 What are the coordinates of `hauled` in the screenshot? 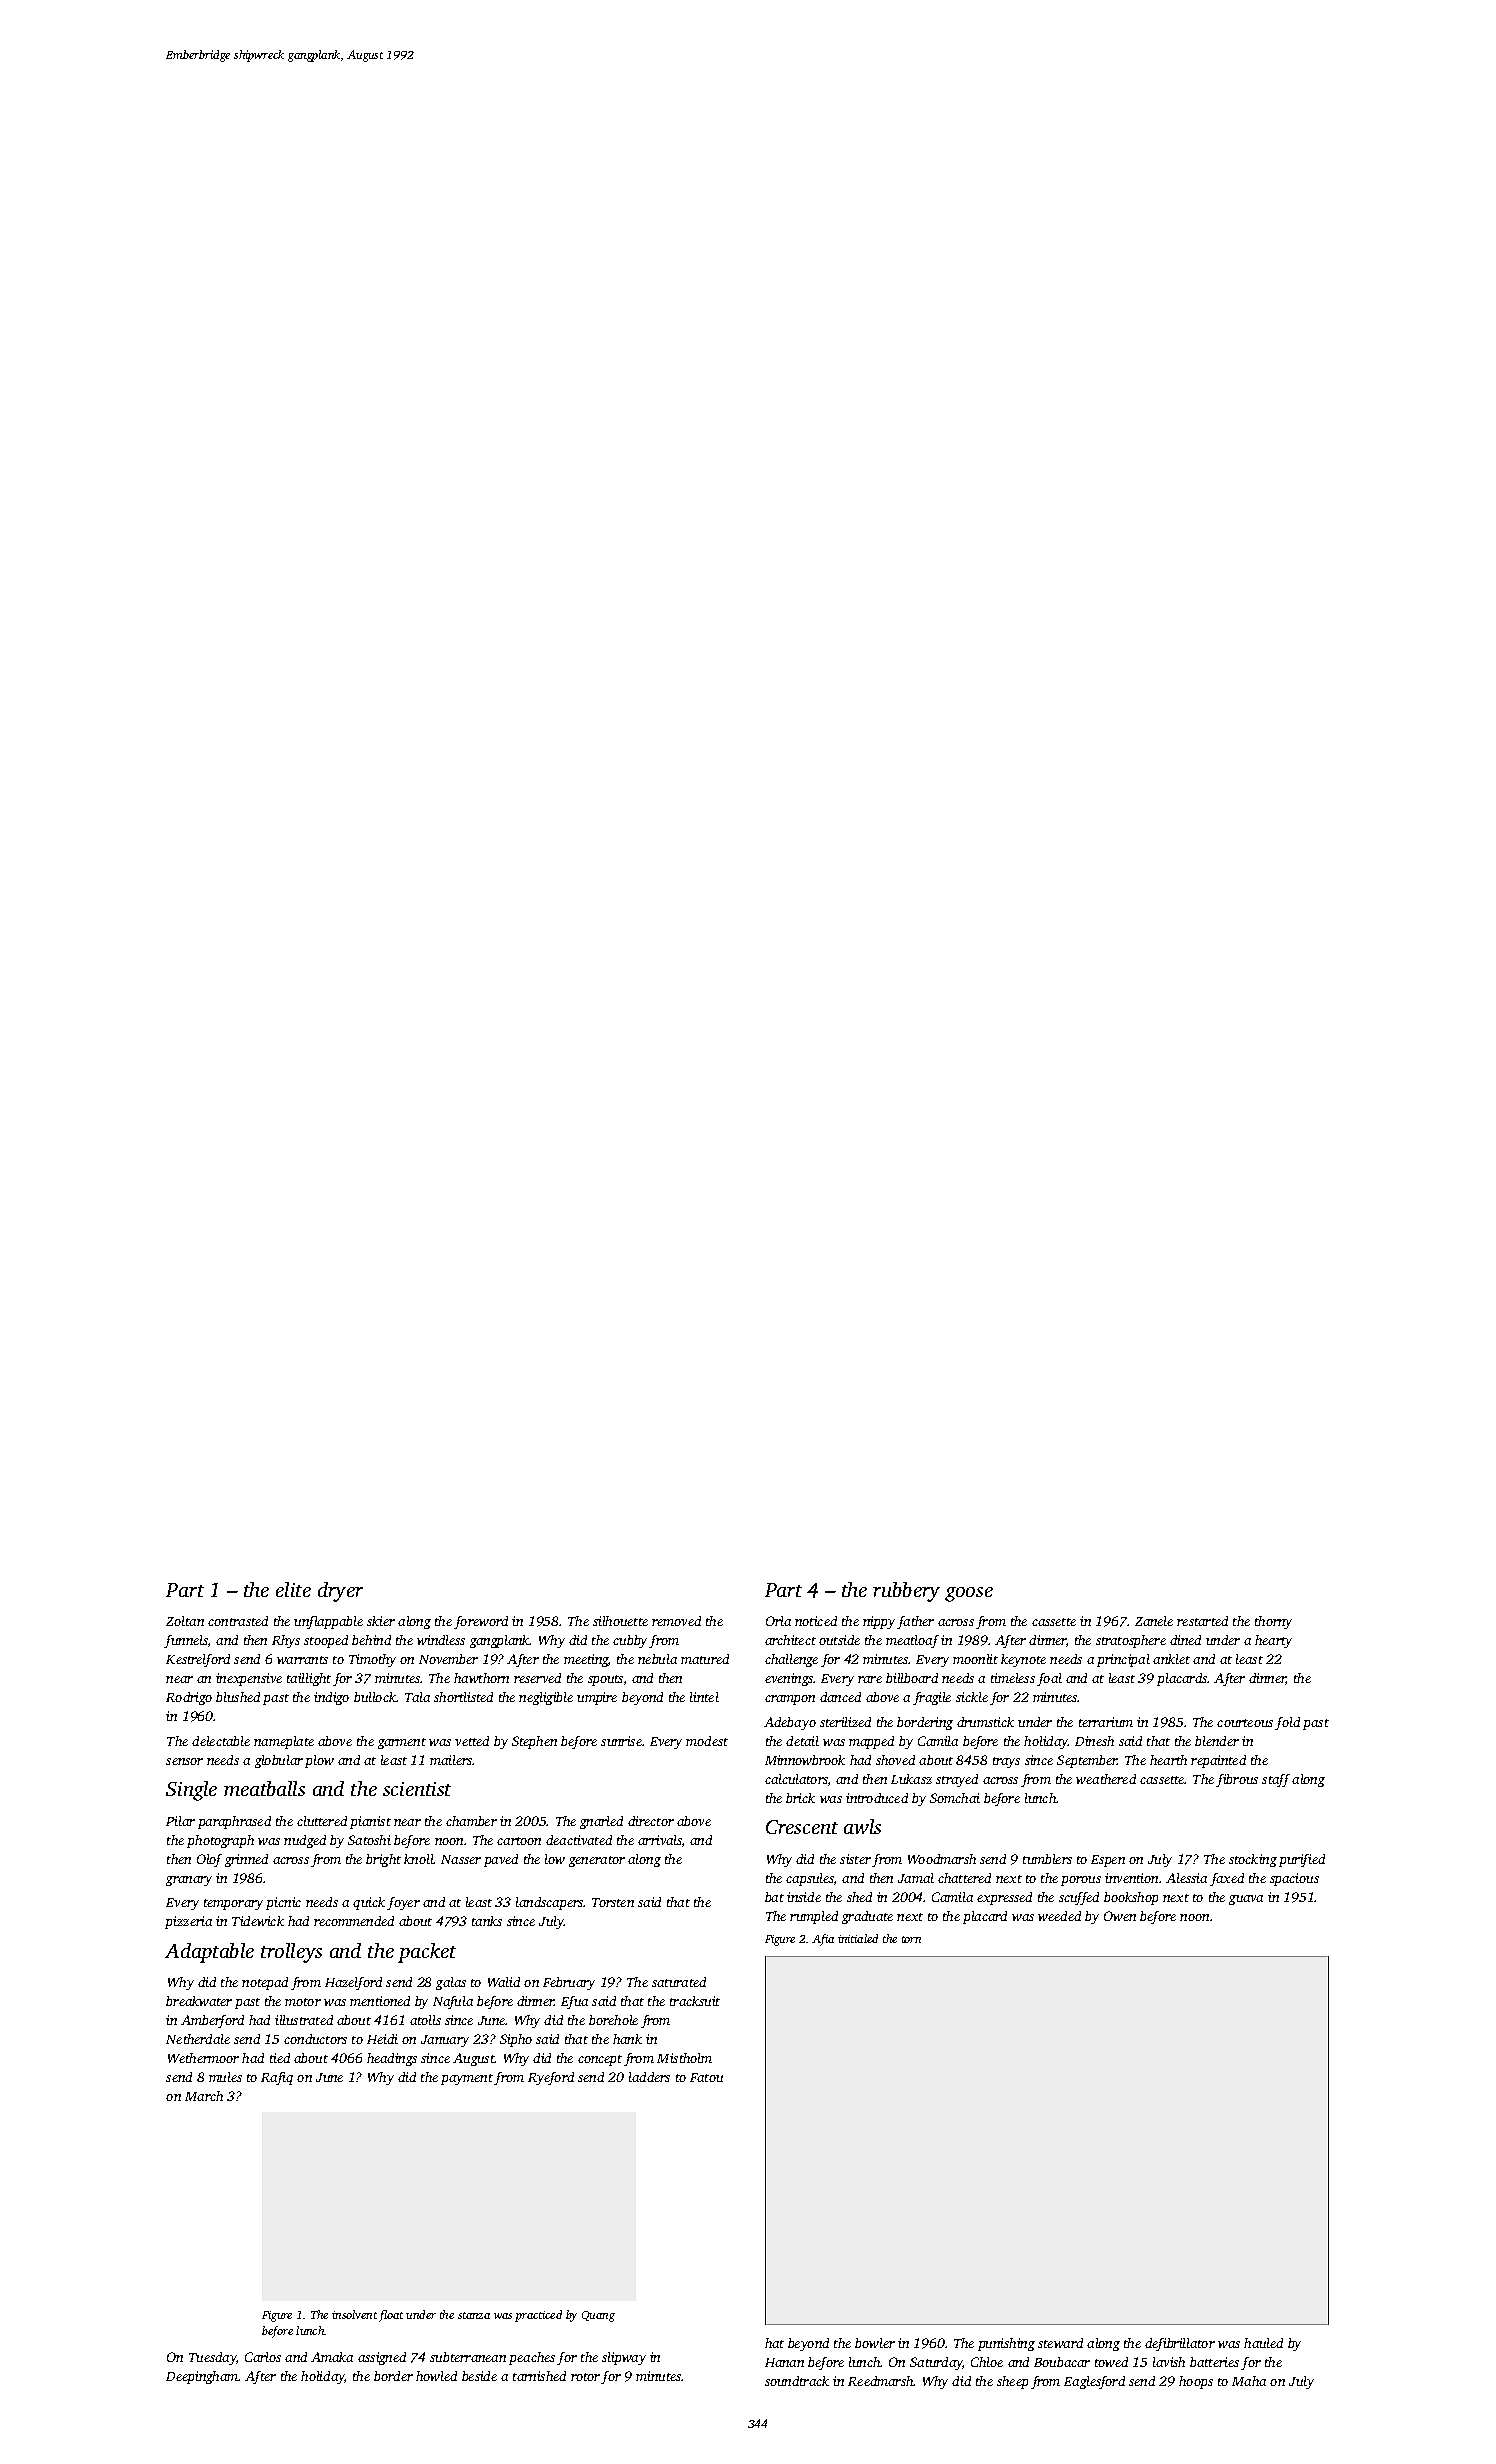 It's located at (1263, 2343).
